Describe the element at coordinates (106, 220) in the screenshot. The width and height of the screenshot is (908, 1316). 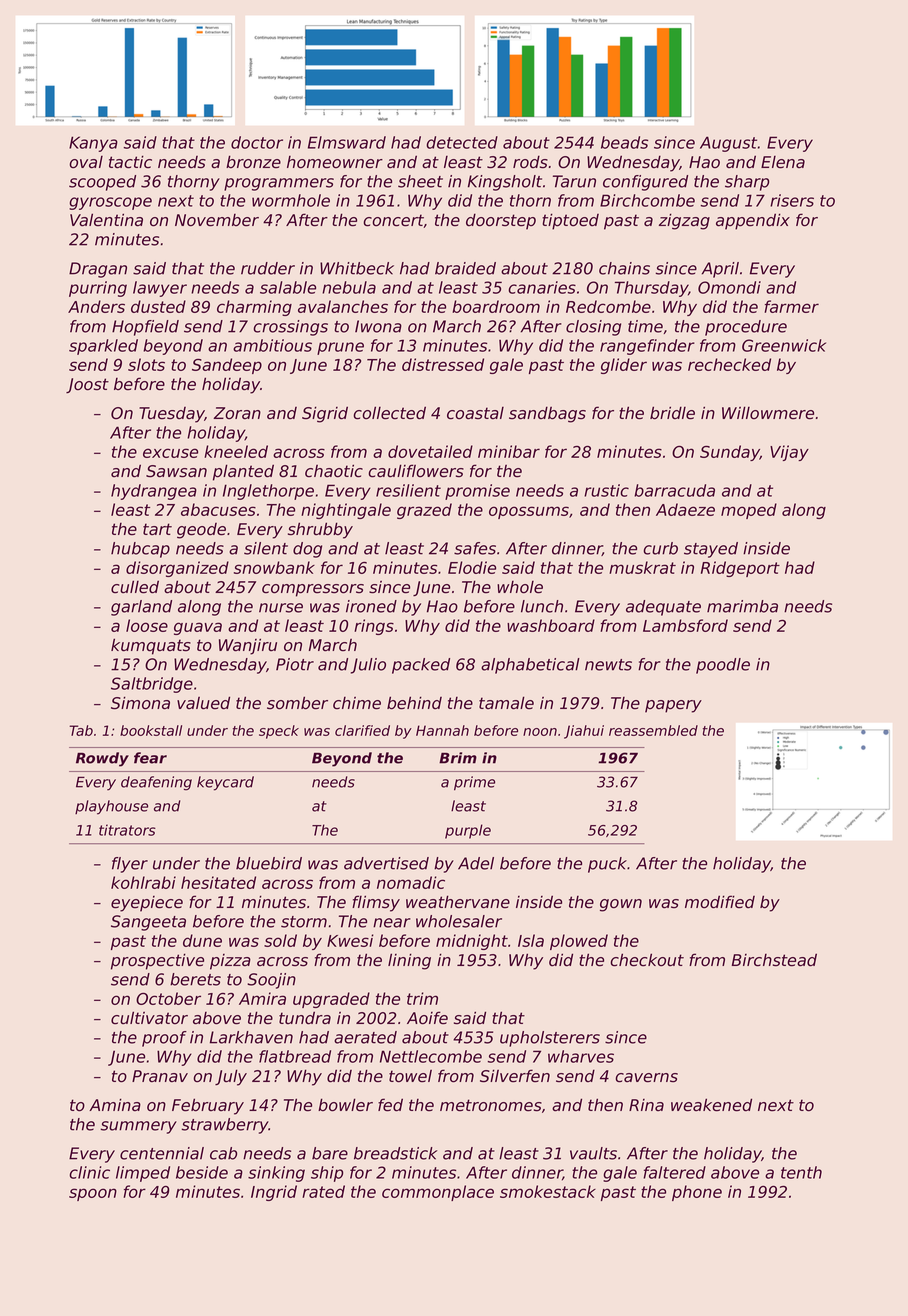
I see `Valentina` at that location.
